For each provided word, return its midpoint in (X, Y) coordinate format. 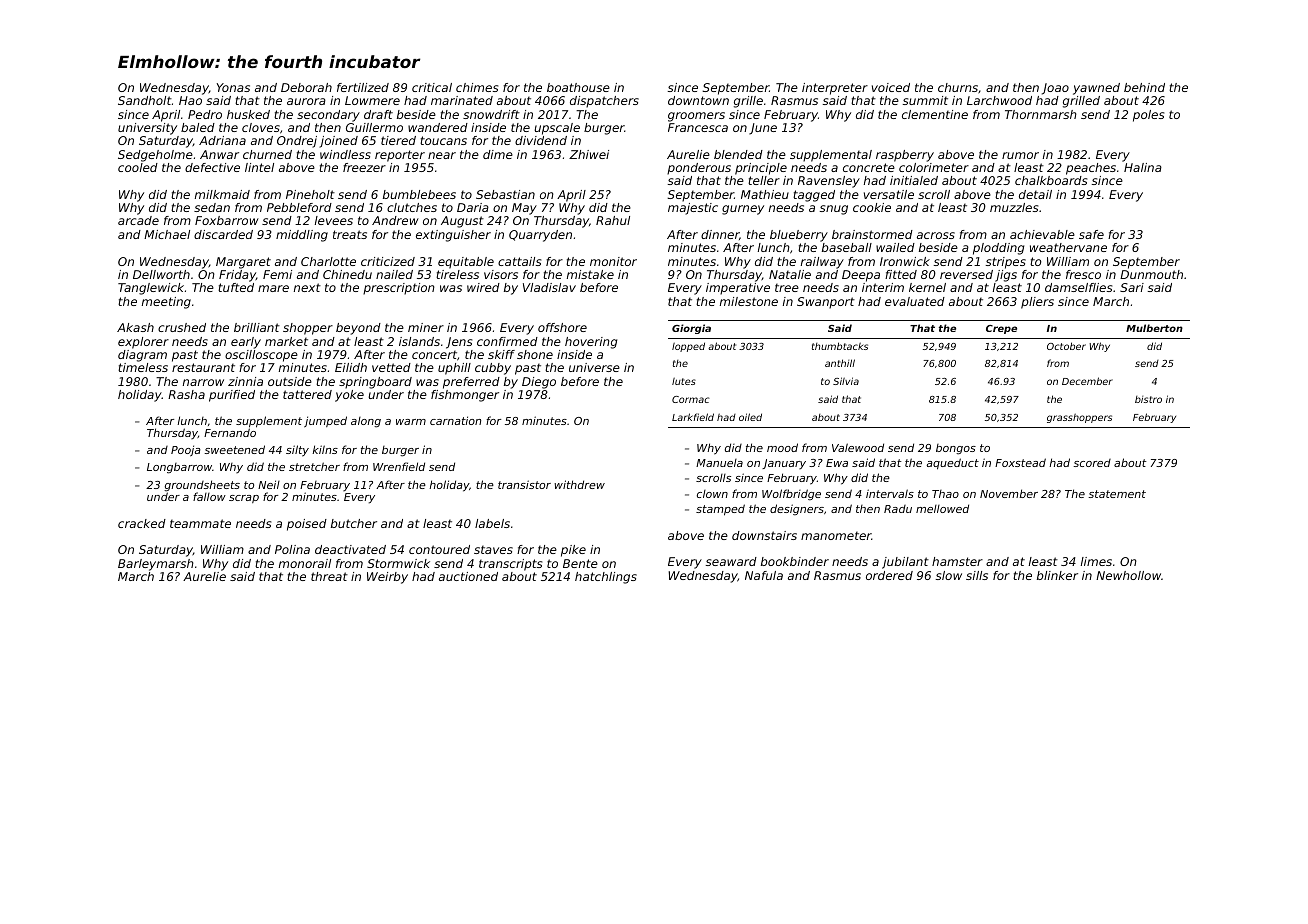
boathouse (578, 87)
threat (329, 576)
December (1087, 381)
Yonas (233, 87)
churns (958, 87)
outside (290, 381)
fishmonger (465, 396)
